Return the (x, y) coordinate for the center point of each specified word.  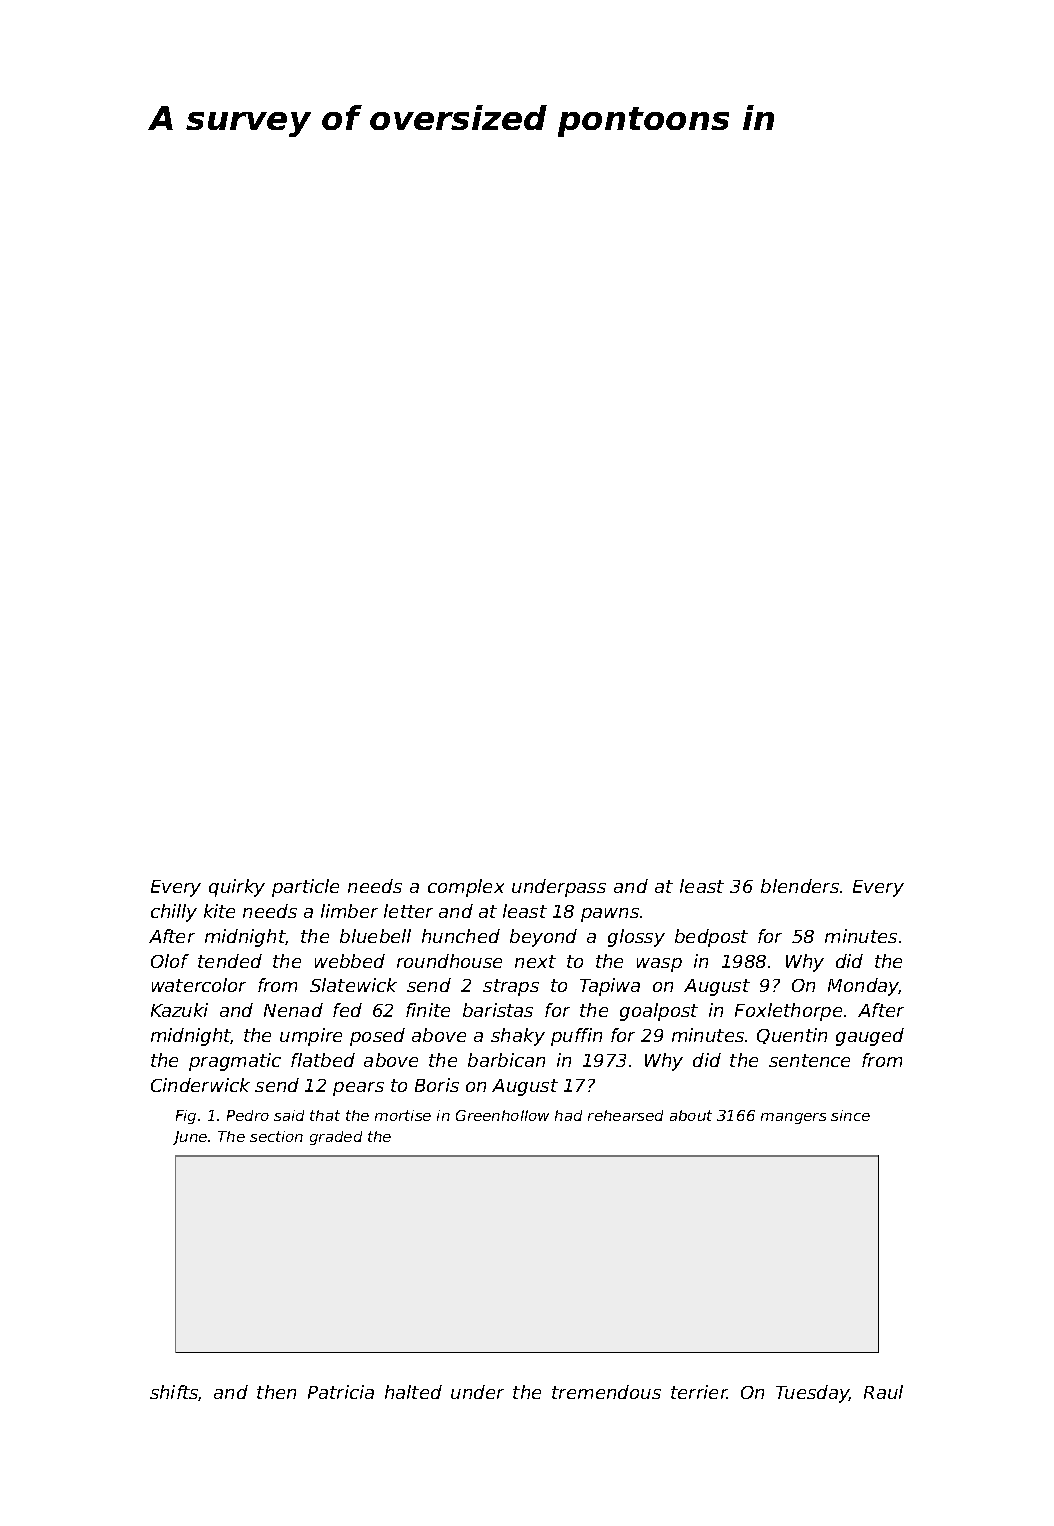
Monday (863, 987)
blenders (800, 886)
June (190, 1138)
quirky (237, 888)
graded (336, 1138)
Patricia (341, 1392)
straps (511, 987)
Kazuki (179, 1010)
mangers (793, 1118)
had (568, 1115)
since (850, 1115)
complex (466, 888)
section (276, 1136)
